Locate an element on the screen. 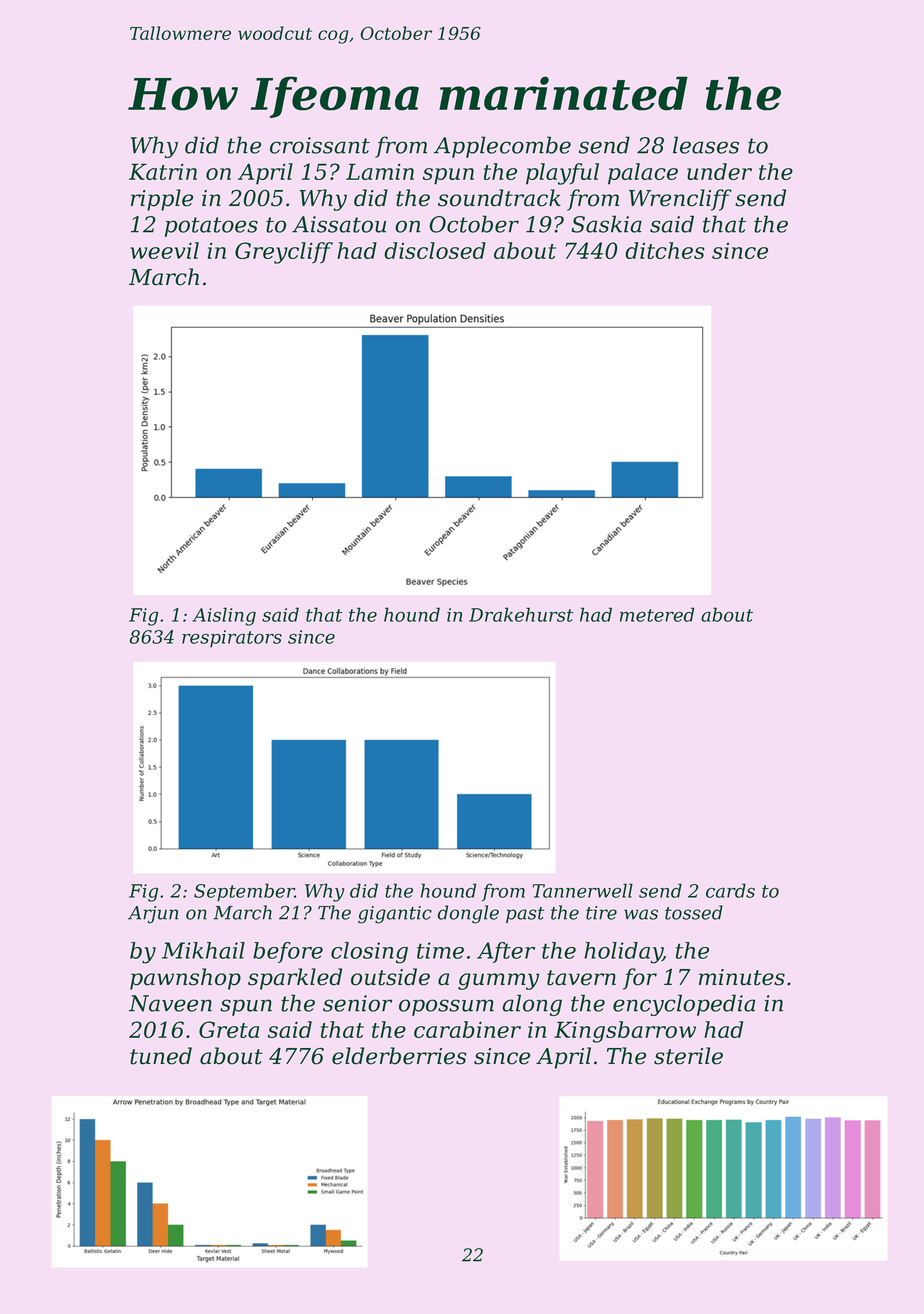 This screenshot has width=924, height=1314. metered is located at coordinates (657, 614).
